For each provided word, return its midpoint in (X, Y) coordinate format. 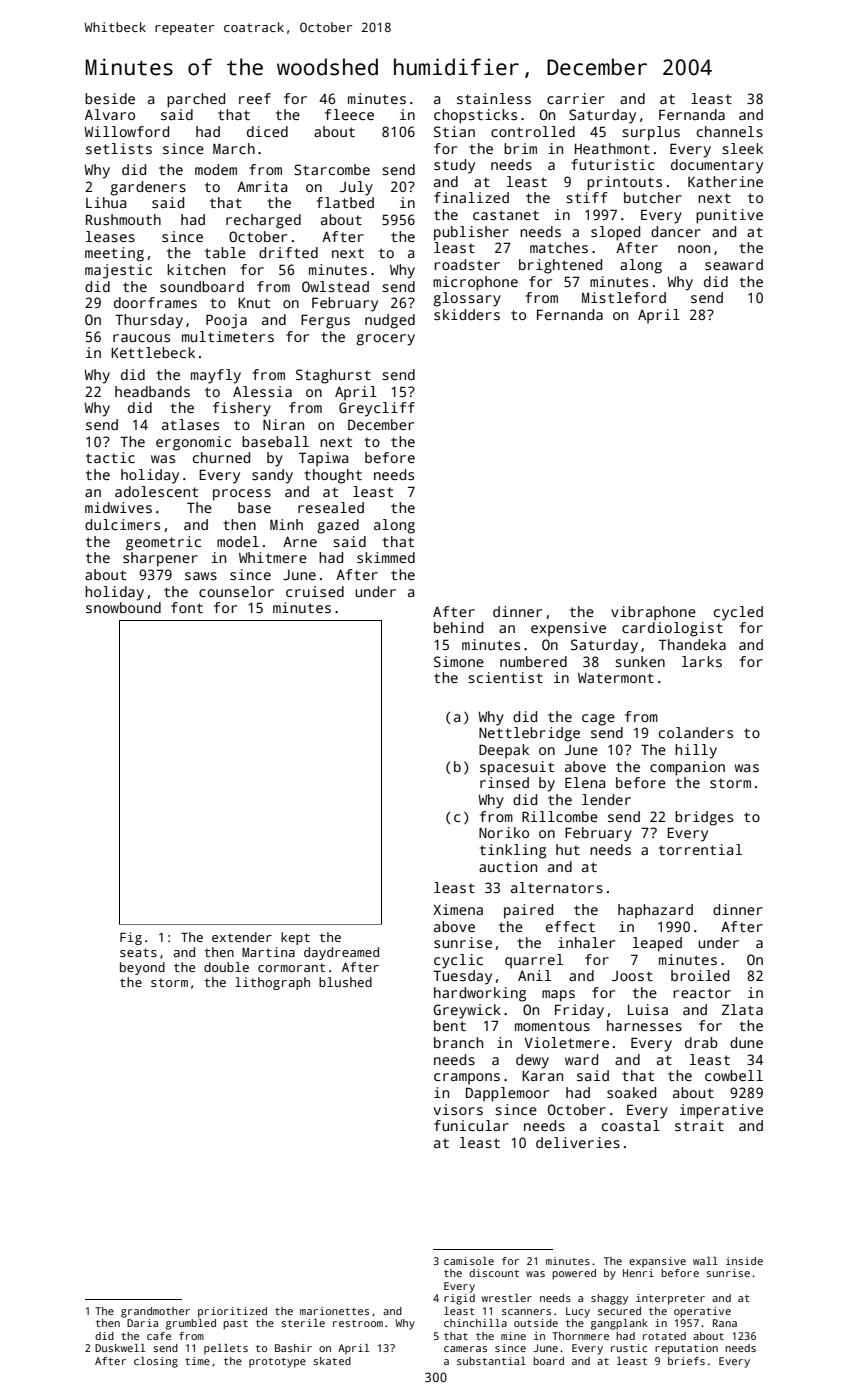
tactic (110, 457)
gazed (338, 526)
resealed (331, 507)
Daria (142, 1323)
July (356, 188)
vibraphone (653, 613)
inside (744, 1261)
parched (196, 100)
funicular (471, 1125)
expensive (568, 629)
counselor (236, 591)
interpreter (670, 1299)
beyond (142, 968)
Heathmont (612, 148)
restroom (358, 1323)
